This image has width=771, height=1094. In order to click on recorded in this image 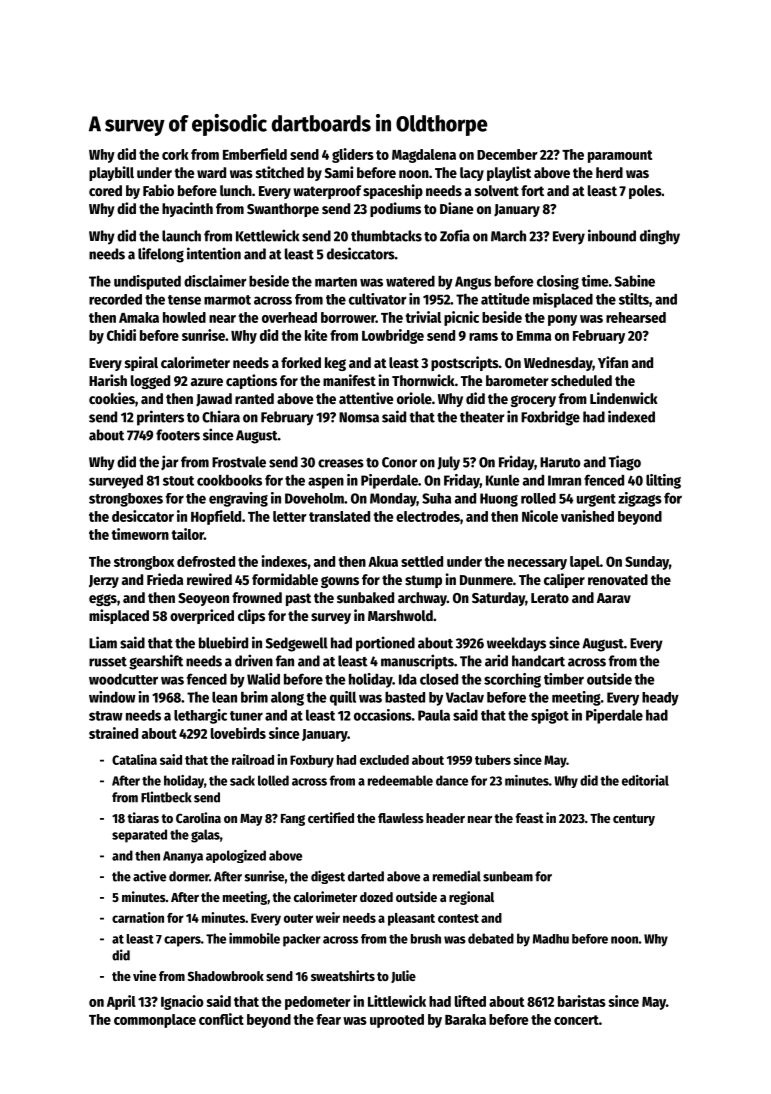, I will do `click(115, 299)`.
